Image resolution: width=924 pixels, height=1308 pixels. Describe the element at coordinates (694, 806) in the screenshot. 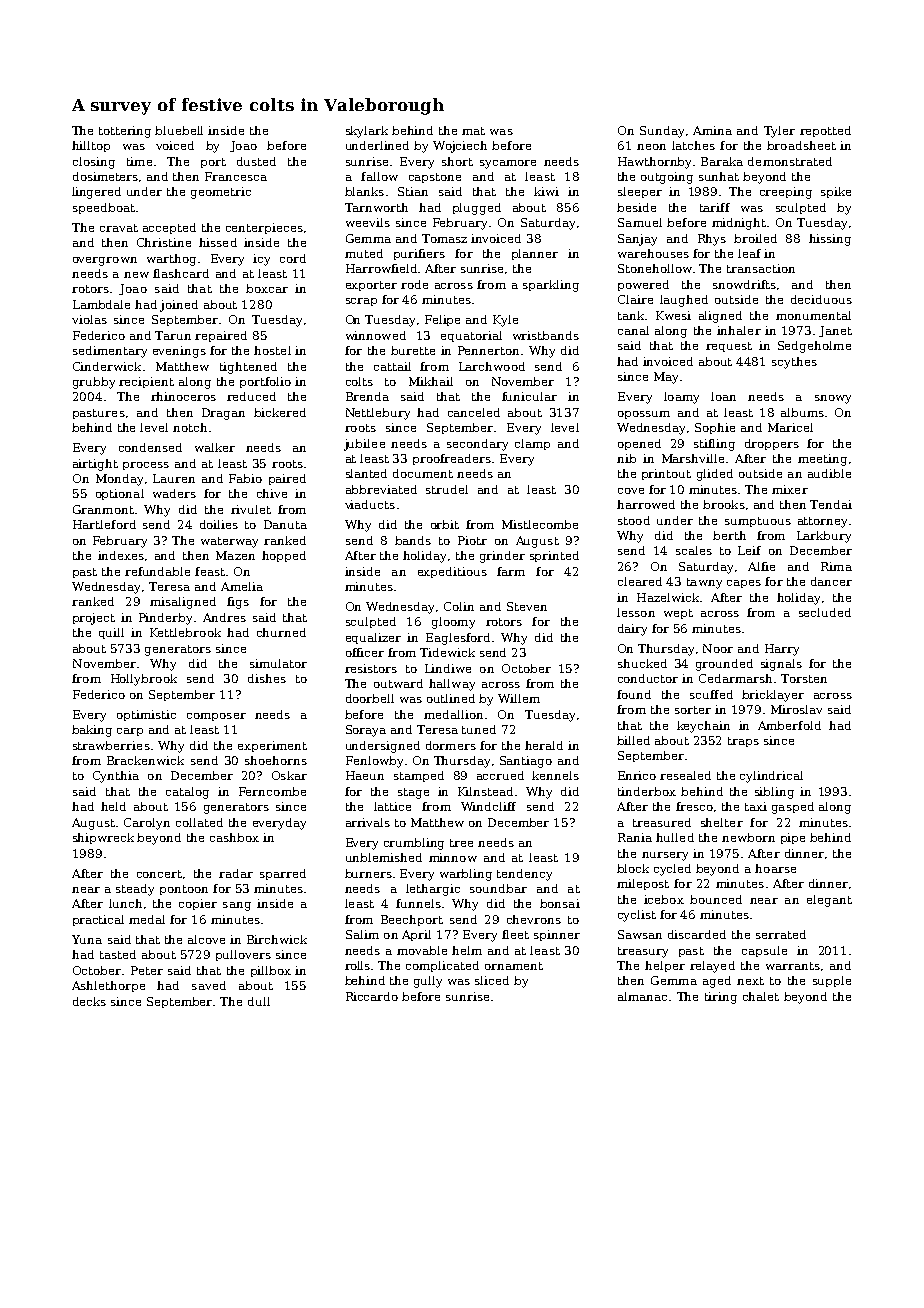

I see `fresco` at that location.
